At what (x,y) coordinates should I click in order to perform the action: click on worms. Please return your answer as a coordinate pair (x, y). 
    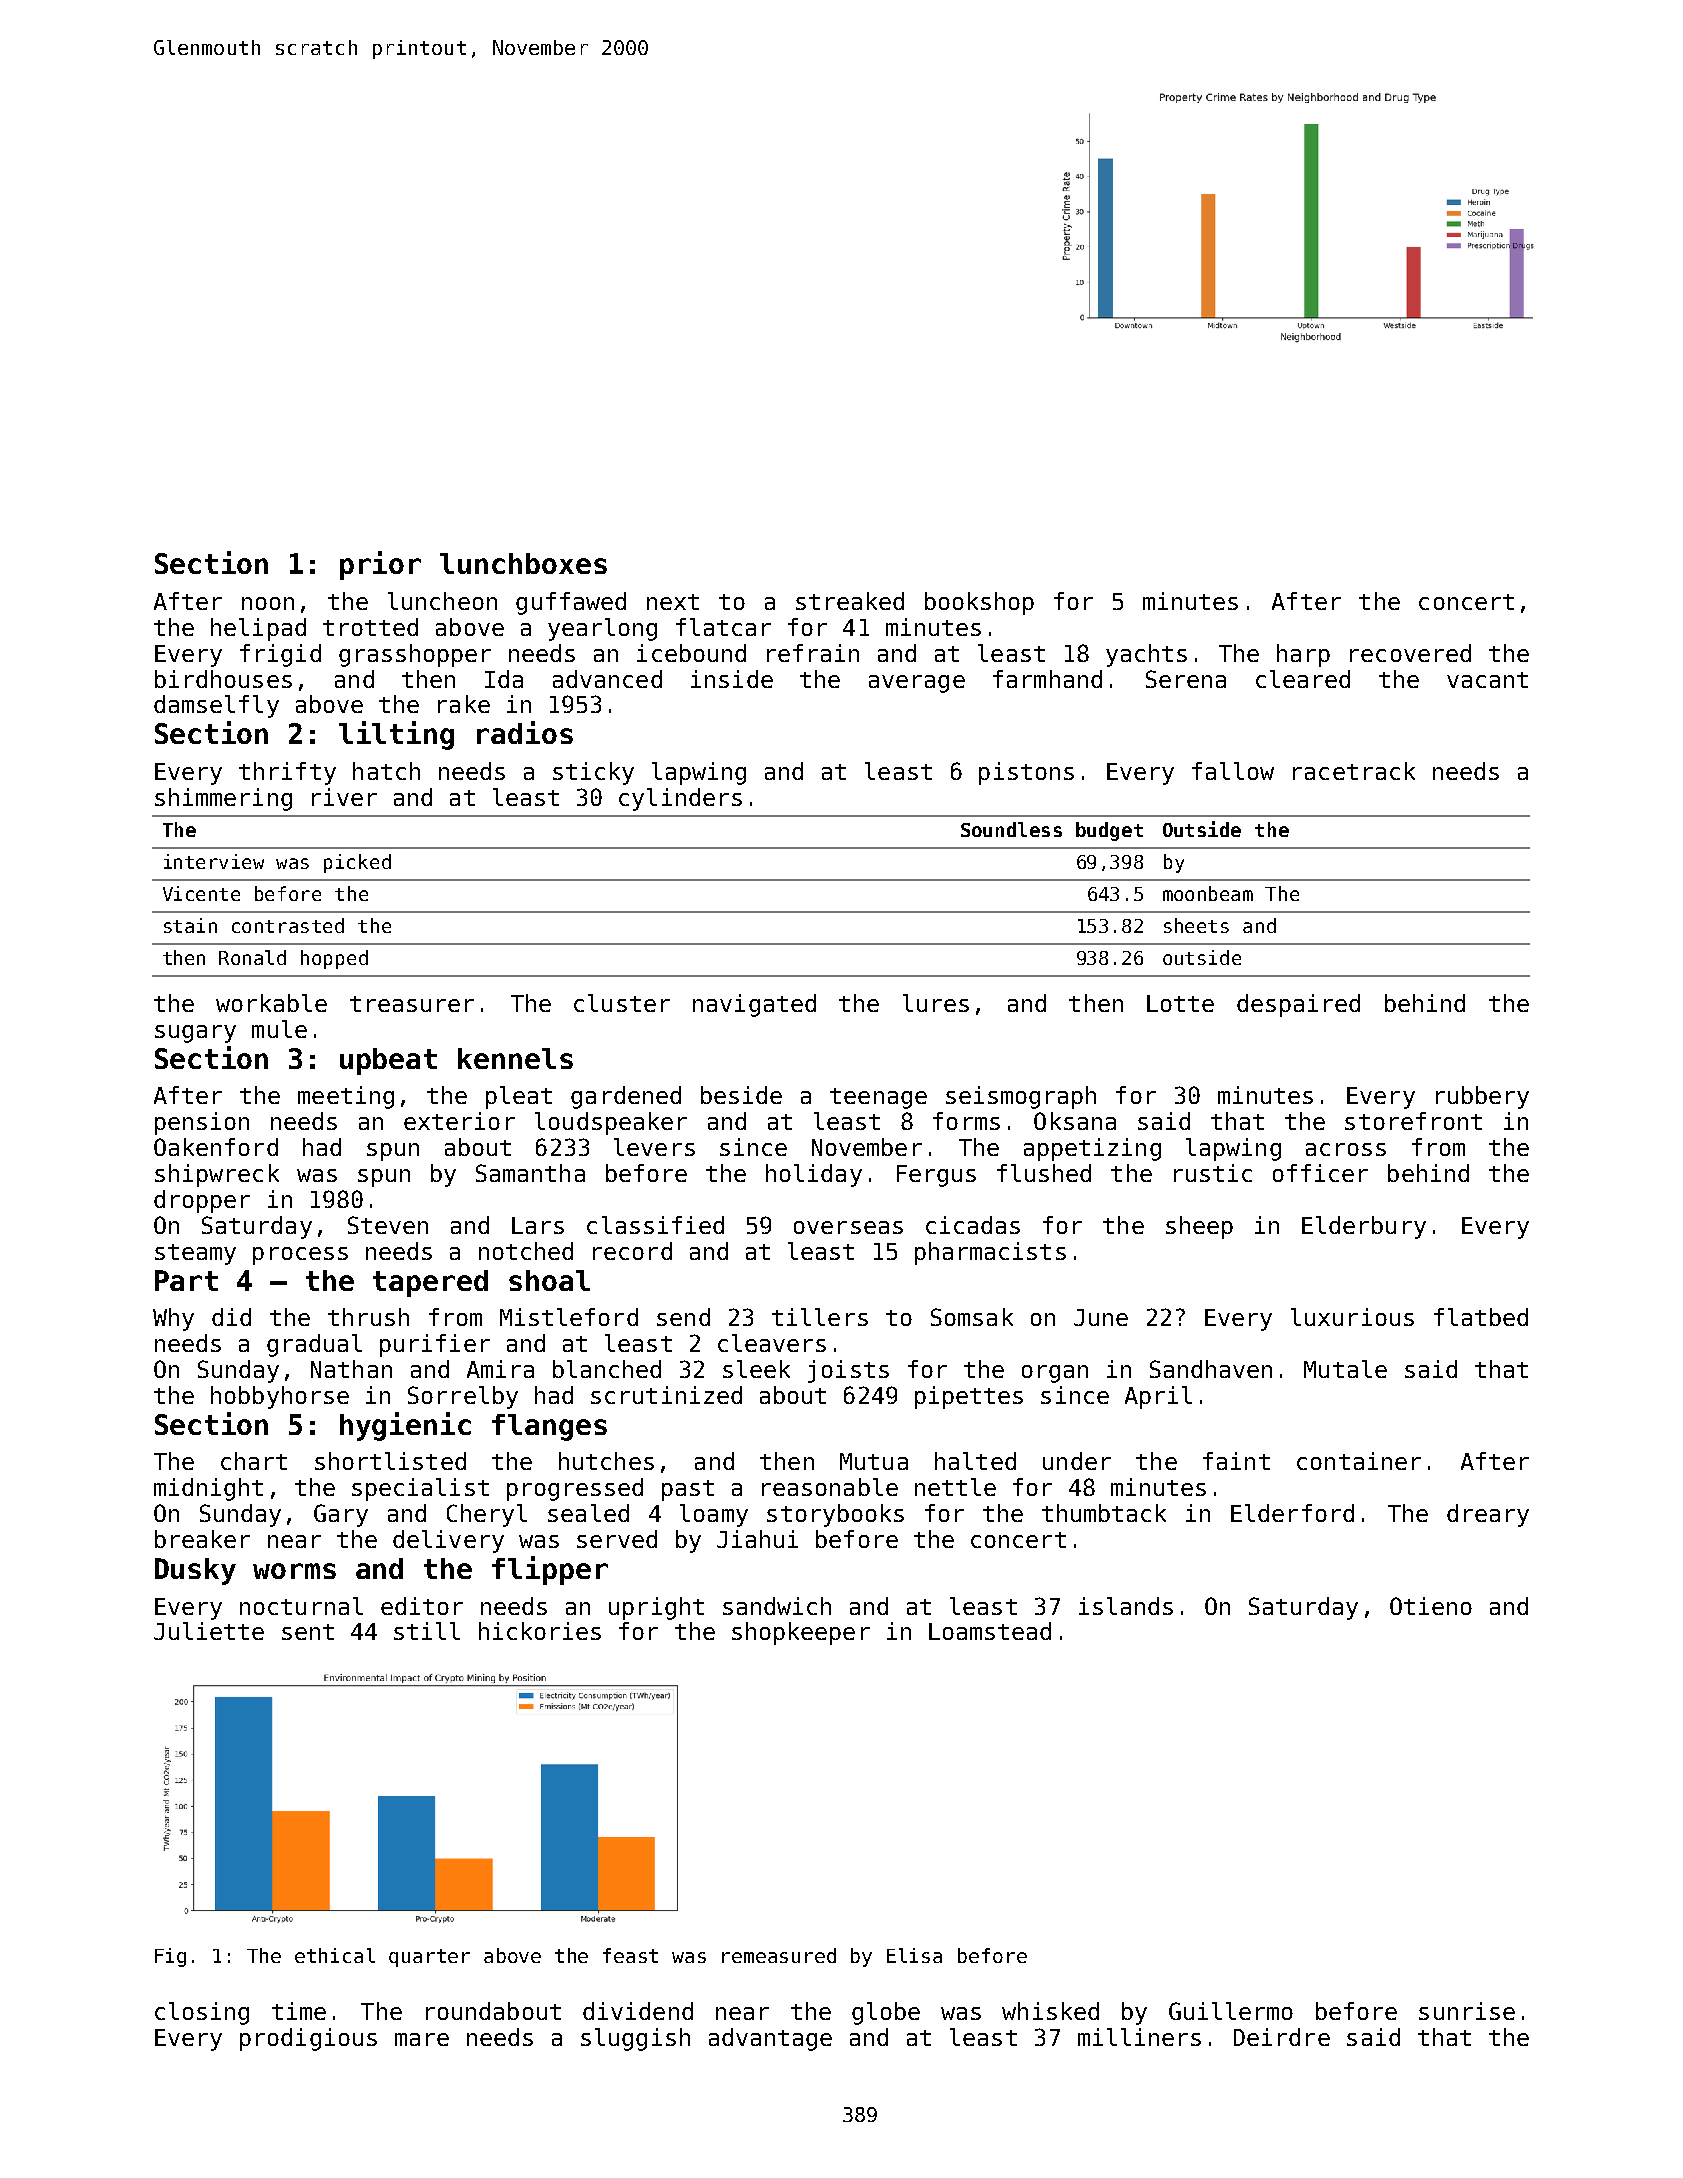
    Looking at the image, I should click on (294, 1571).
